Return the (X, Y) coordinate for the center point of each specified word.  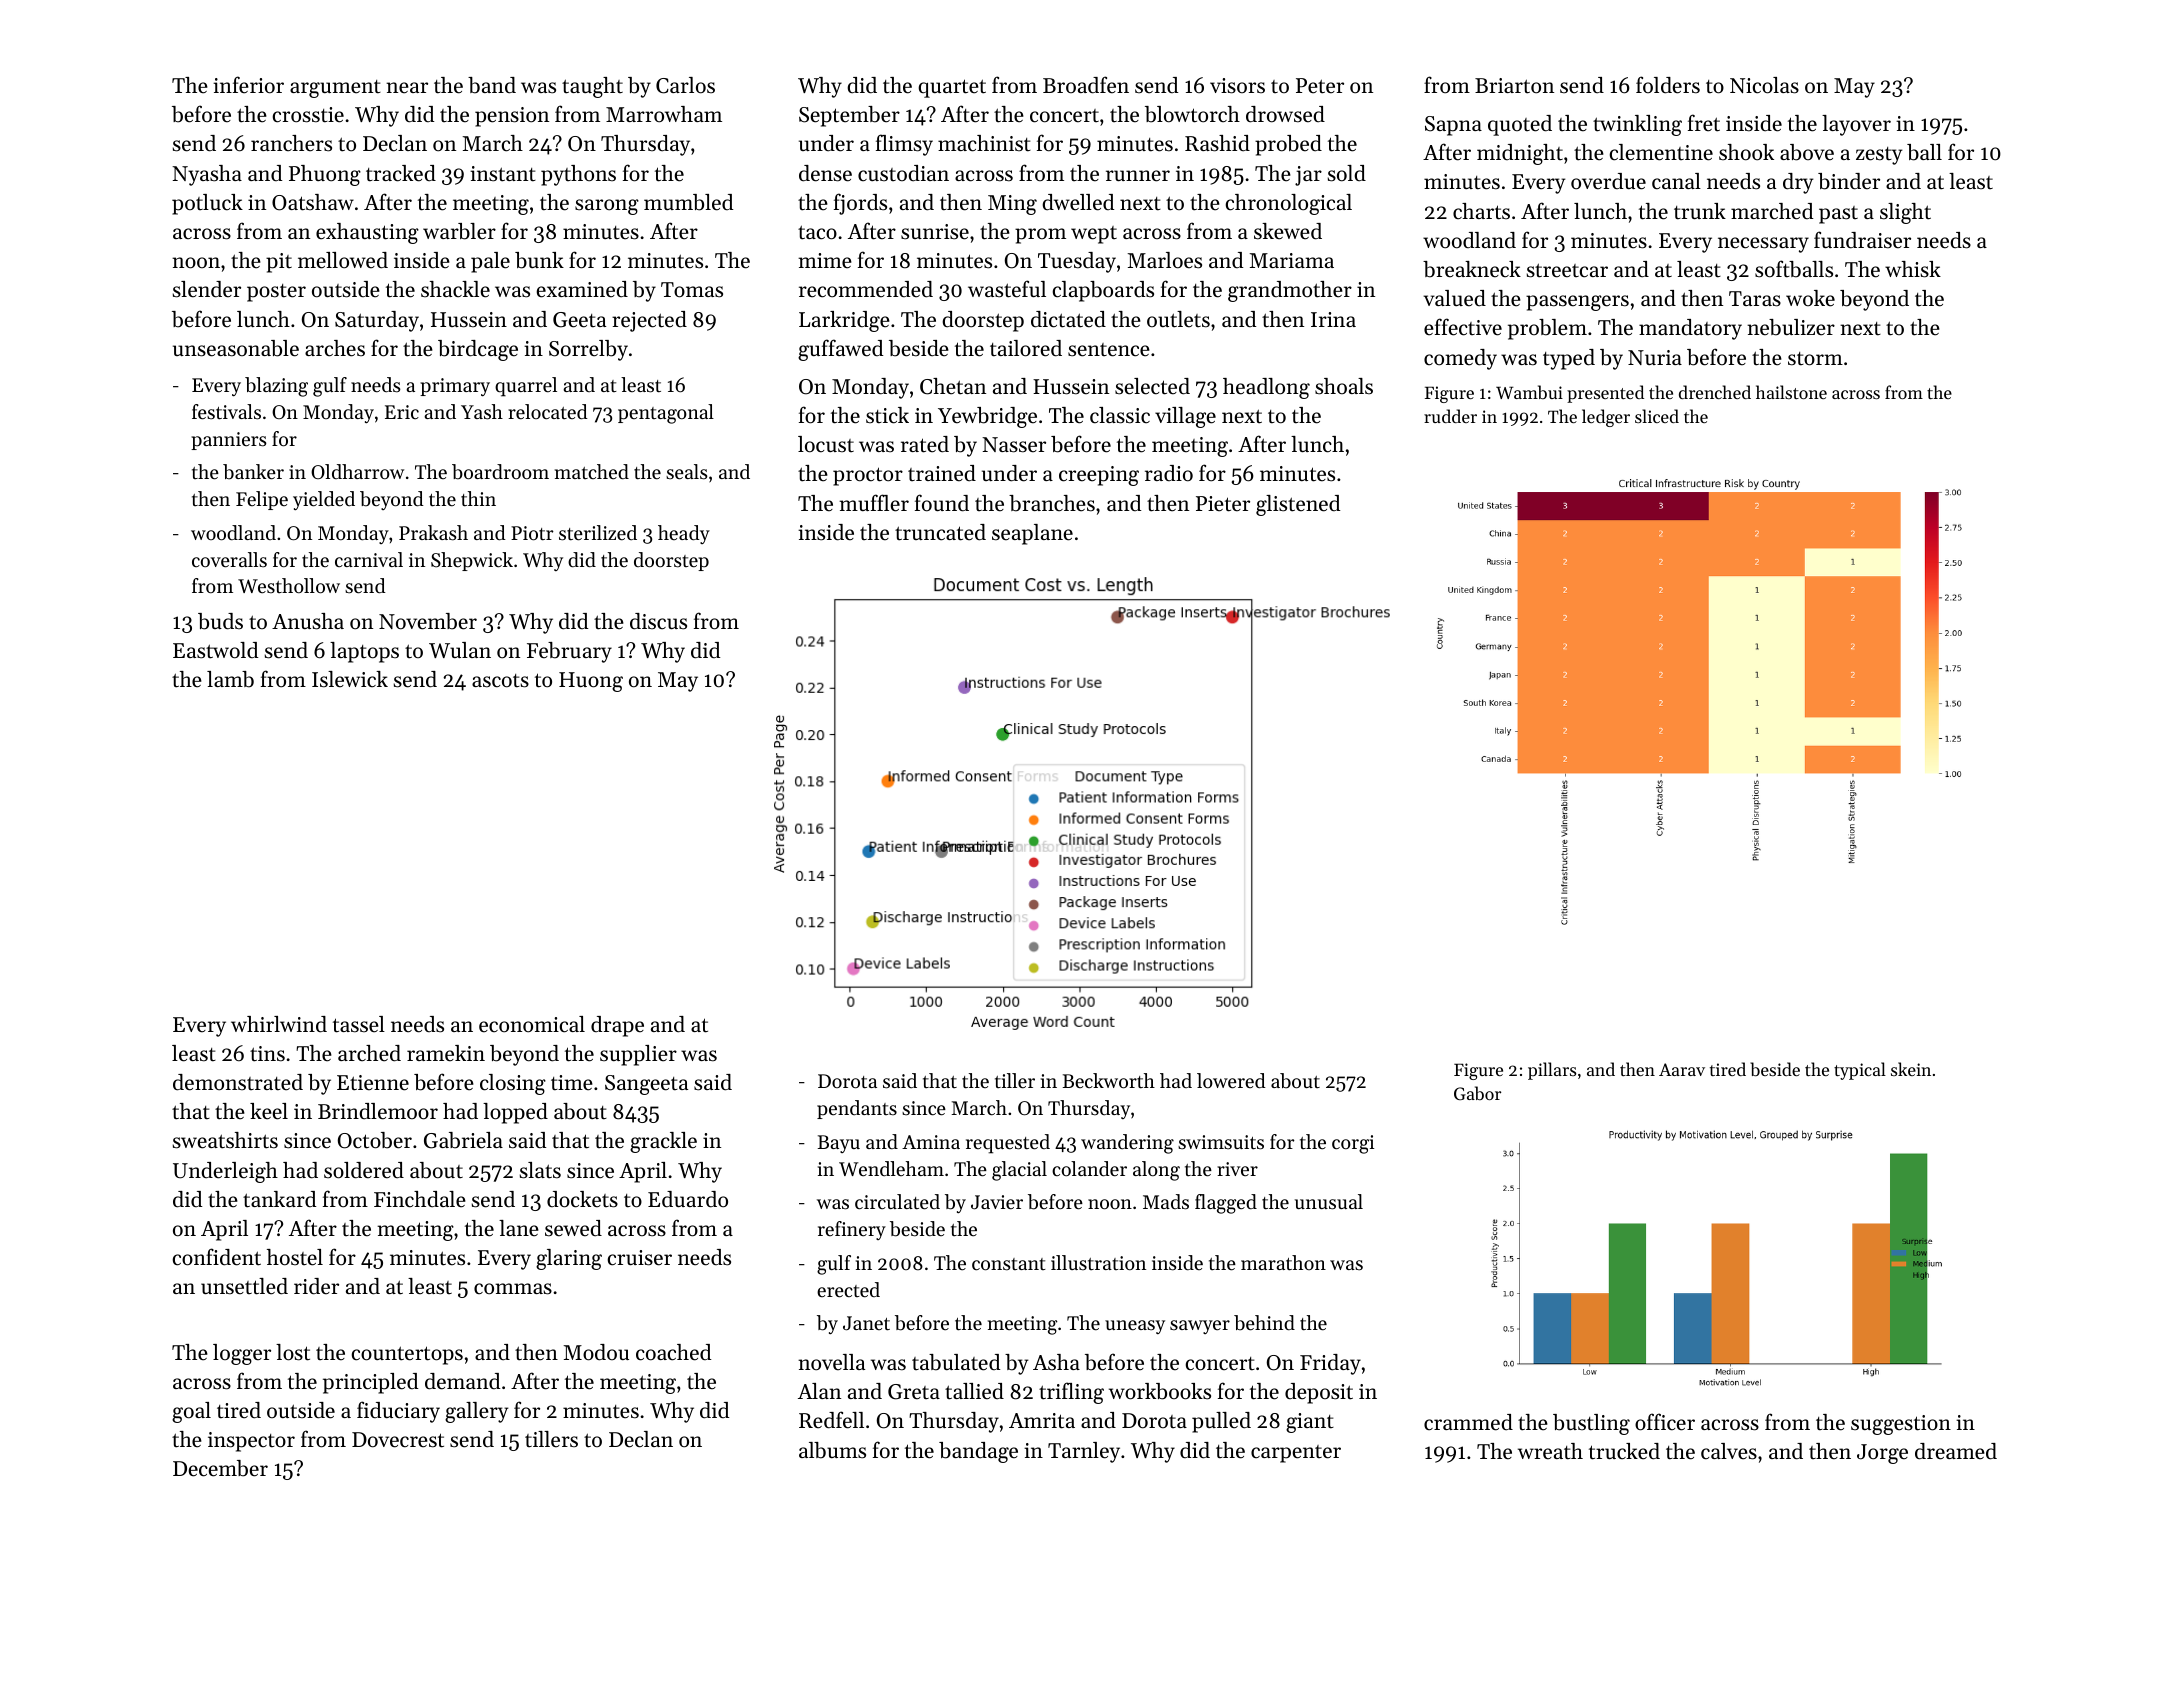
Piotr (532, 533)
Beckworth (1109, 1081)
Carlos (685, 85)
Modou (596, 1352)
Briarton (1514, 86)
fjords (860, 204)
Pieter (1223, 504)
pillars (1552, 1071)
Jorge (1882, 1454)
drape (617, 1026)
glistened (1298, 505)
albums (832, 1450)
